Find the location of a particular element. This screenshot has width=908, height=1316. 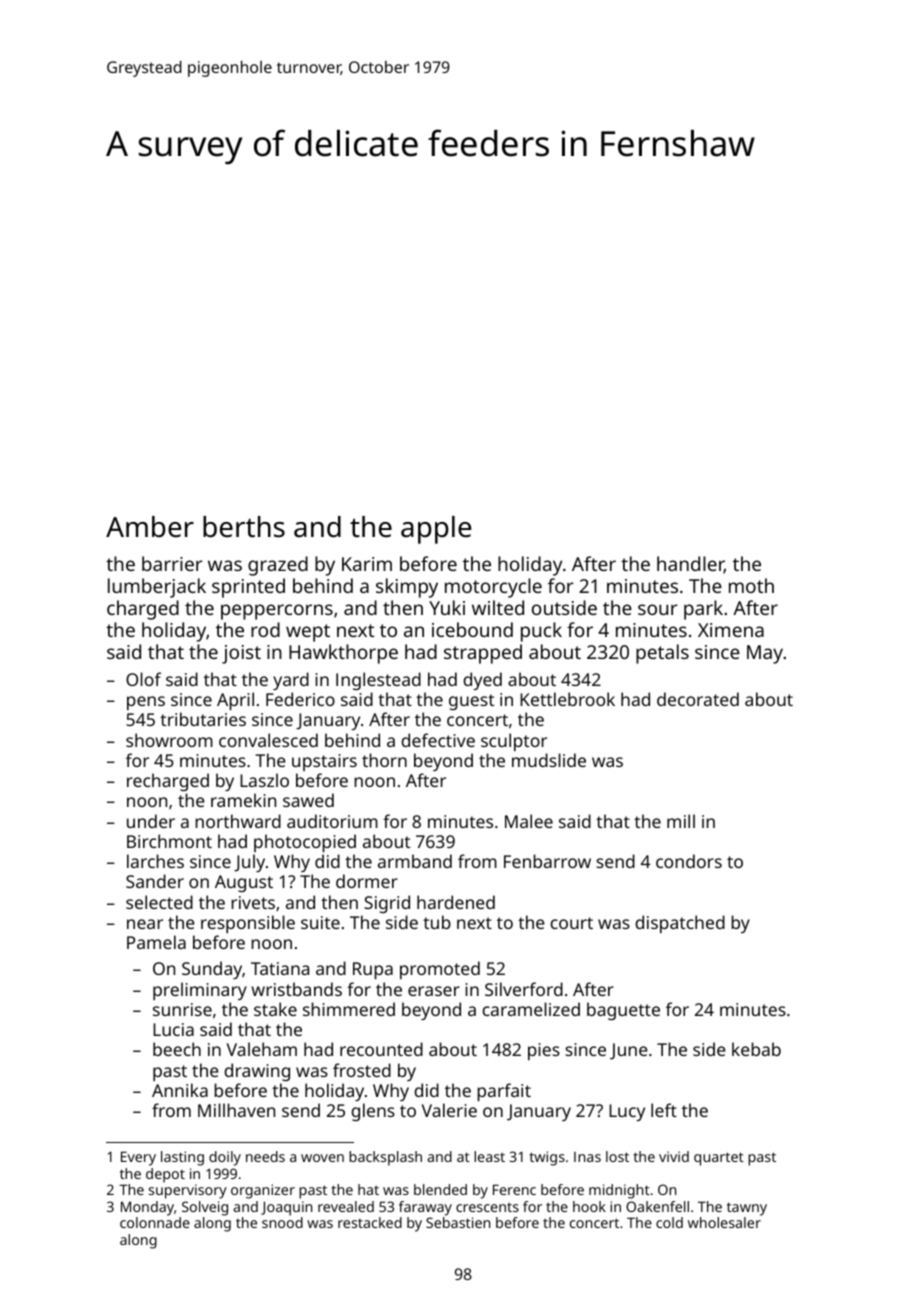

hook is located at coordinates (589, 1206).
